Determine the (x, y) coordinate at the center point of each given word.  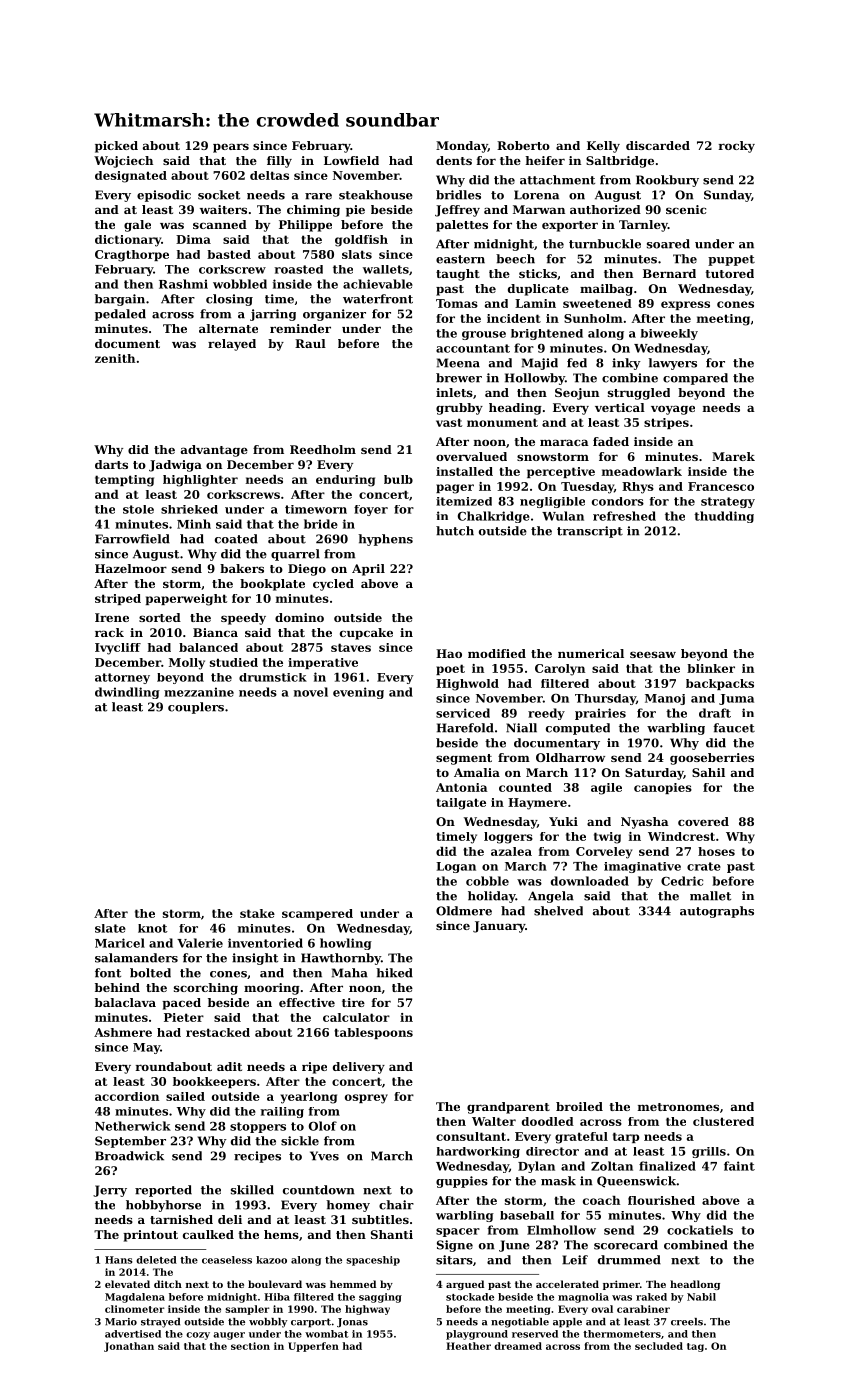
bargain (120, 300)
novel (311, 692)
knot (153, 928)
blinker (711, 668)
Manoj (665, 699)
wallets (386, 269)
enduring (345, 481)
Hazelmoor (131, 568)
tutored (729, 273)
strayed (160, 1323)
